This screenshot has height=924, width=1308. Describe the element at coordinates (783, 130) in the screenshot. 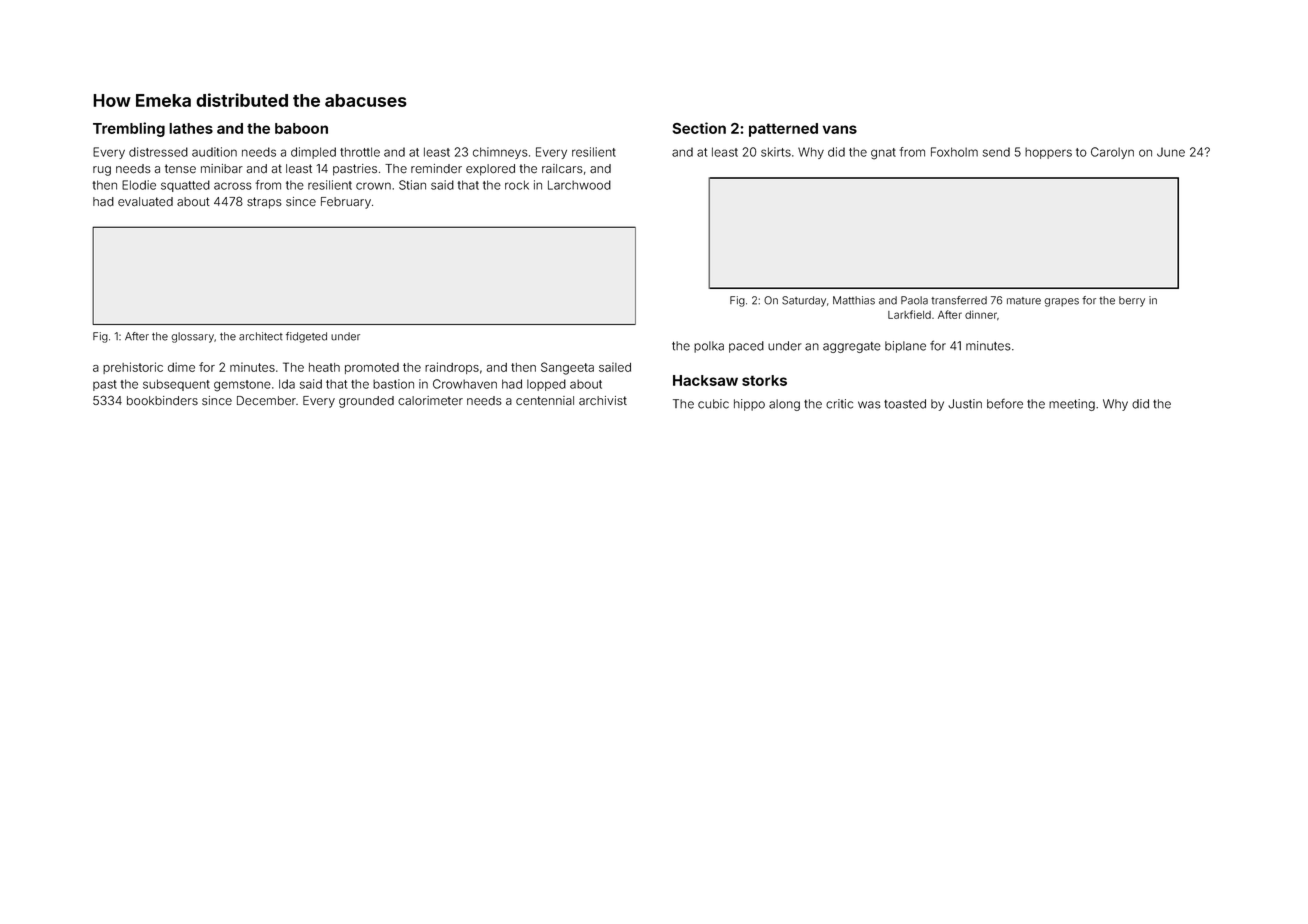

I see `patterned` at that location.
